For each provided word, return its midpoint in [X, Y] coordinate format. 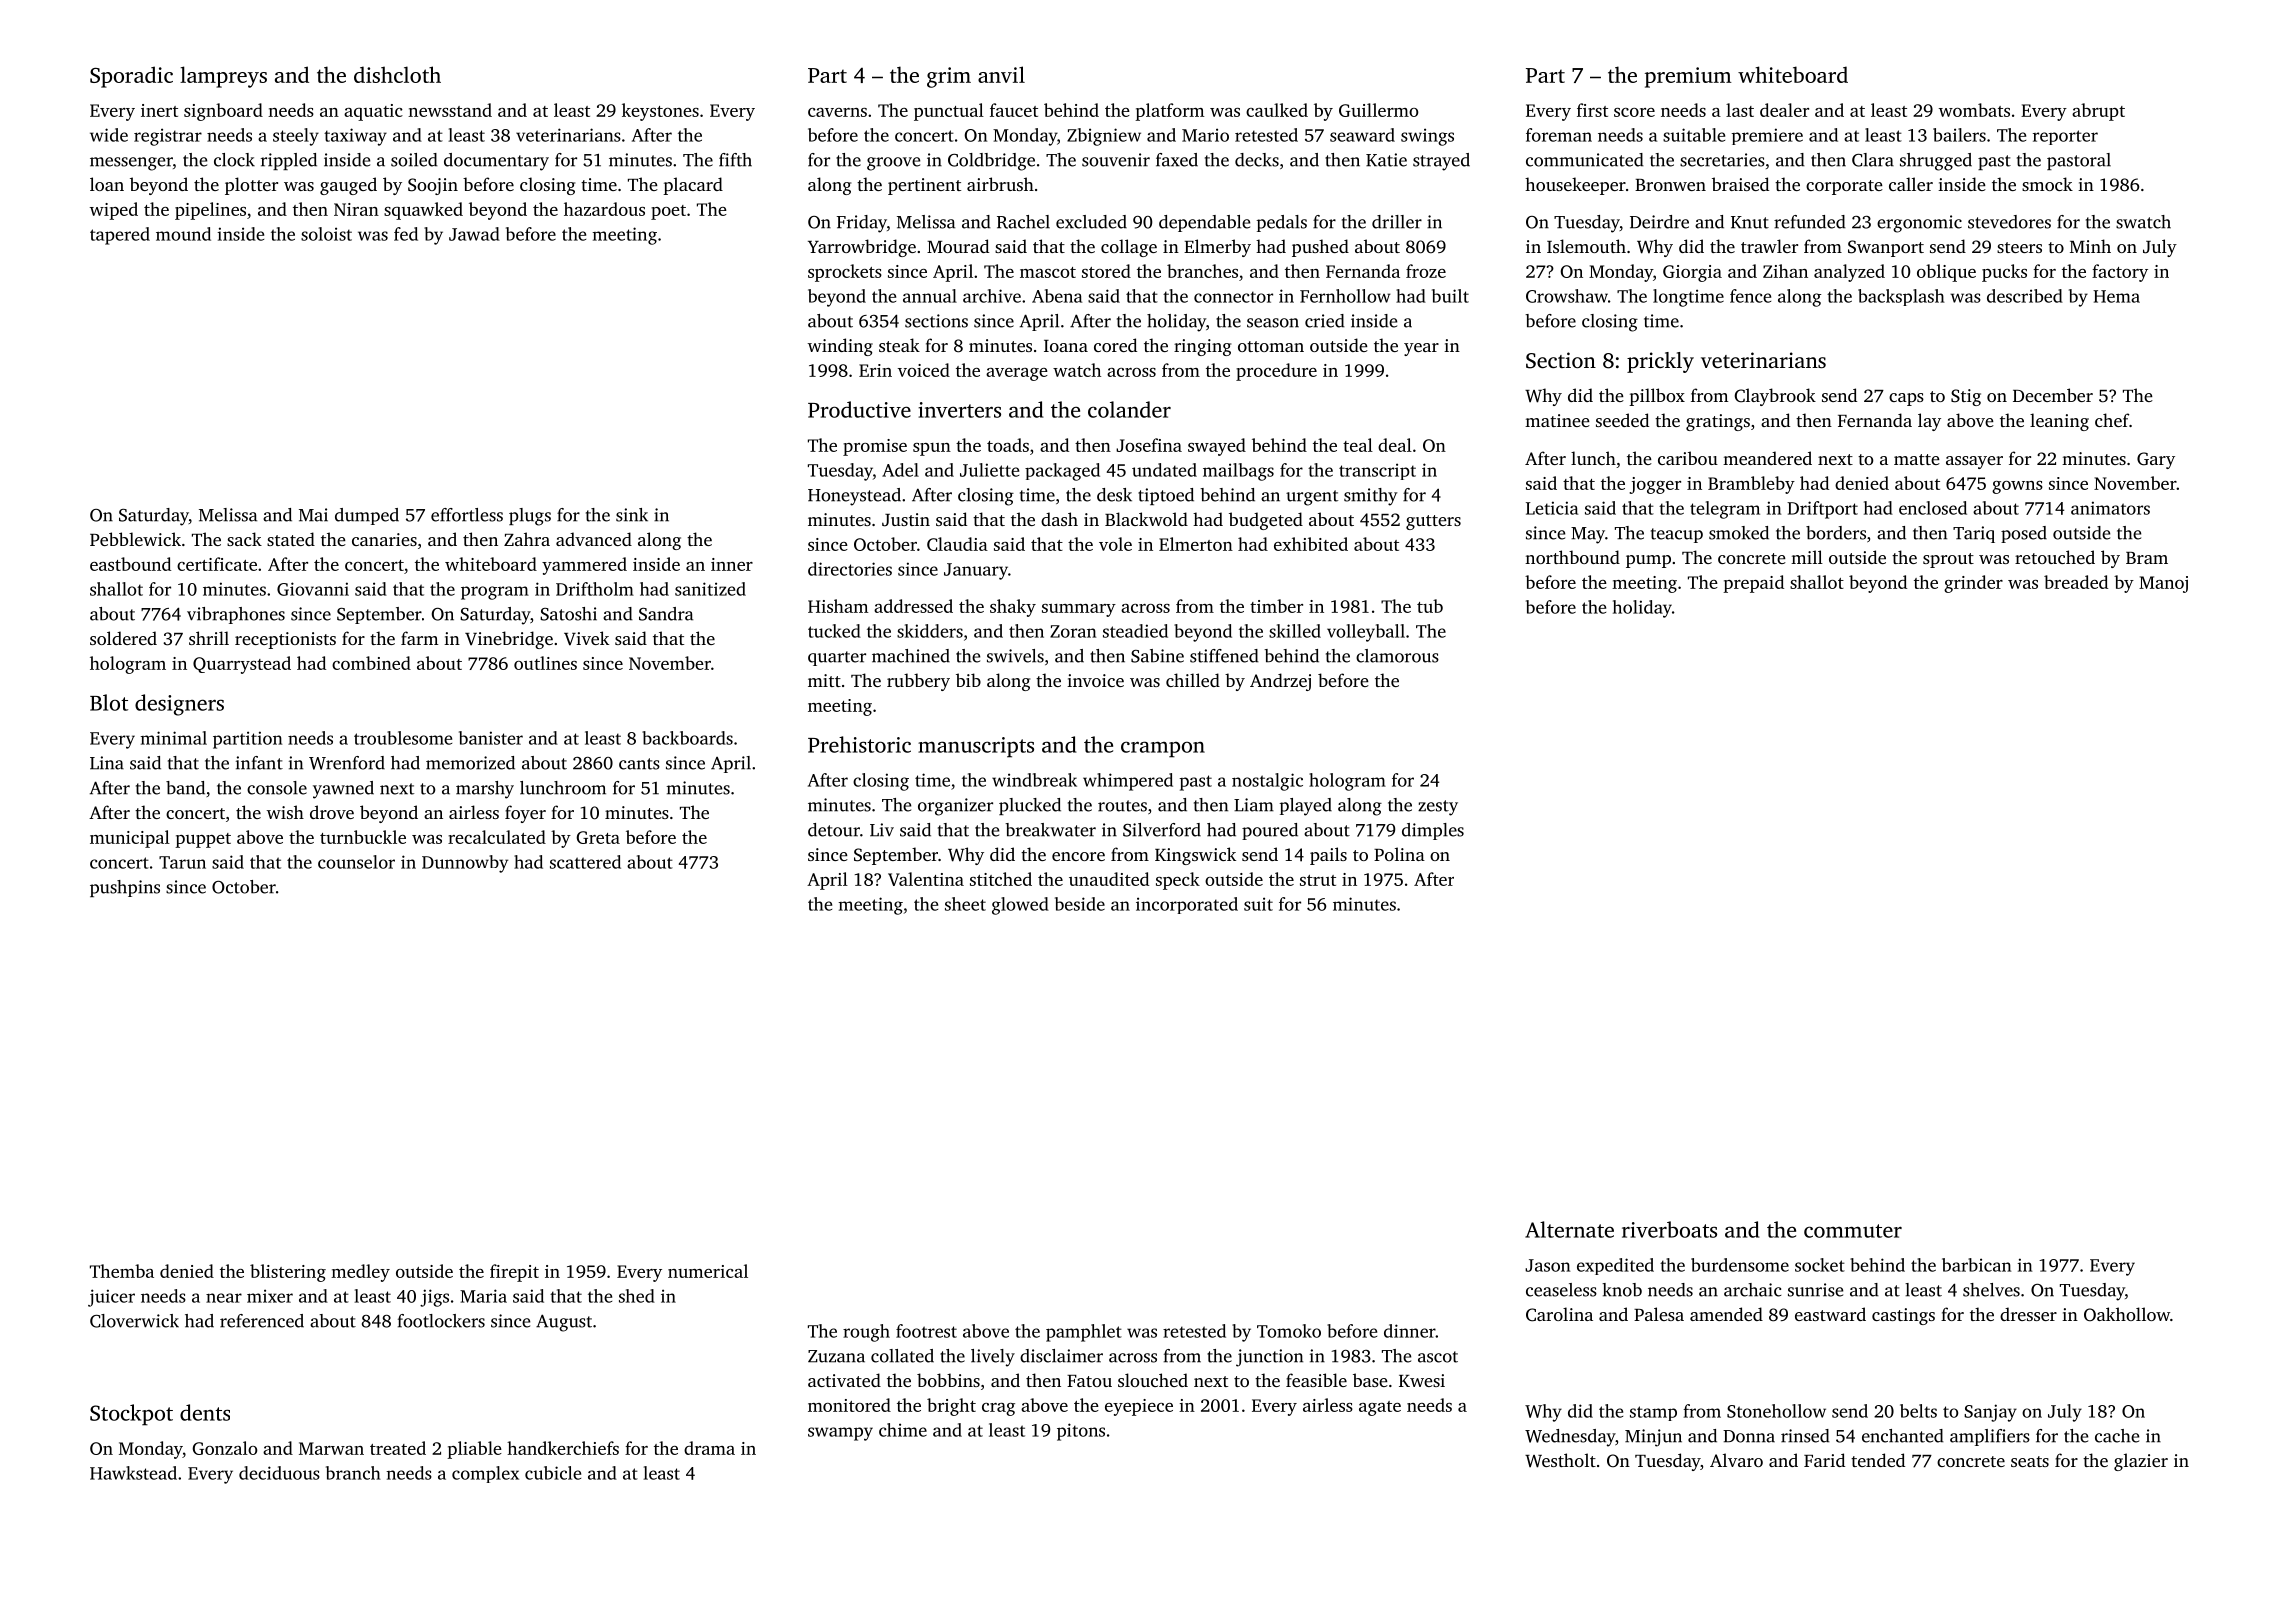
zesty [1438, 808]
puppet [203, 840]
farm [419, 638]
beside [1080, 904]
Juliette [989, 470]
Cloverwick [134, 1321]
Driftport [1822, 510]
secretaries [1722, 160]
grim [949, 77]
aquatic [373, 112]
